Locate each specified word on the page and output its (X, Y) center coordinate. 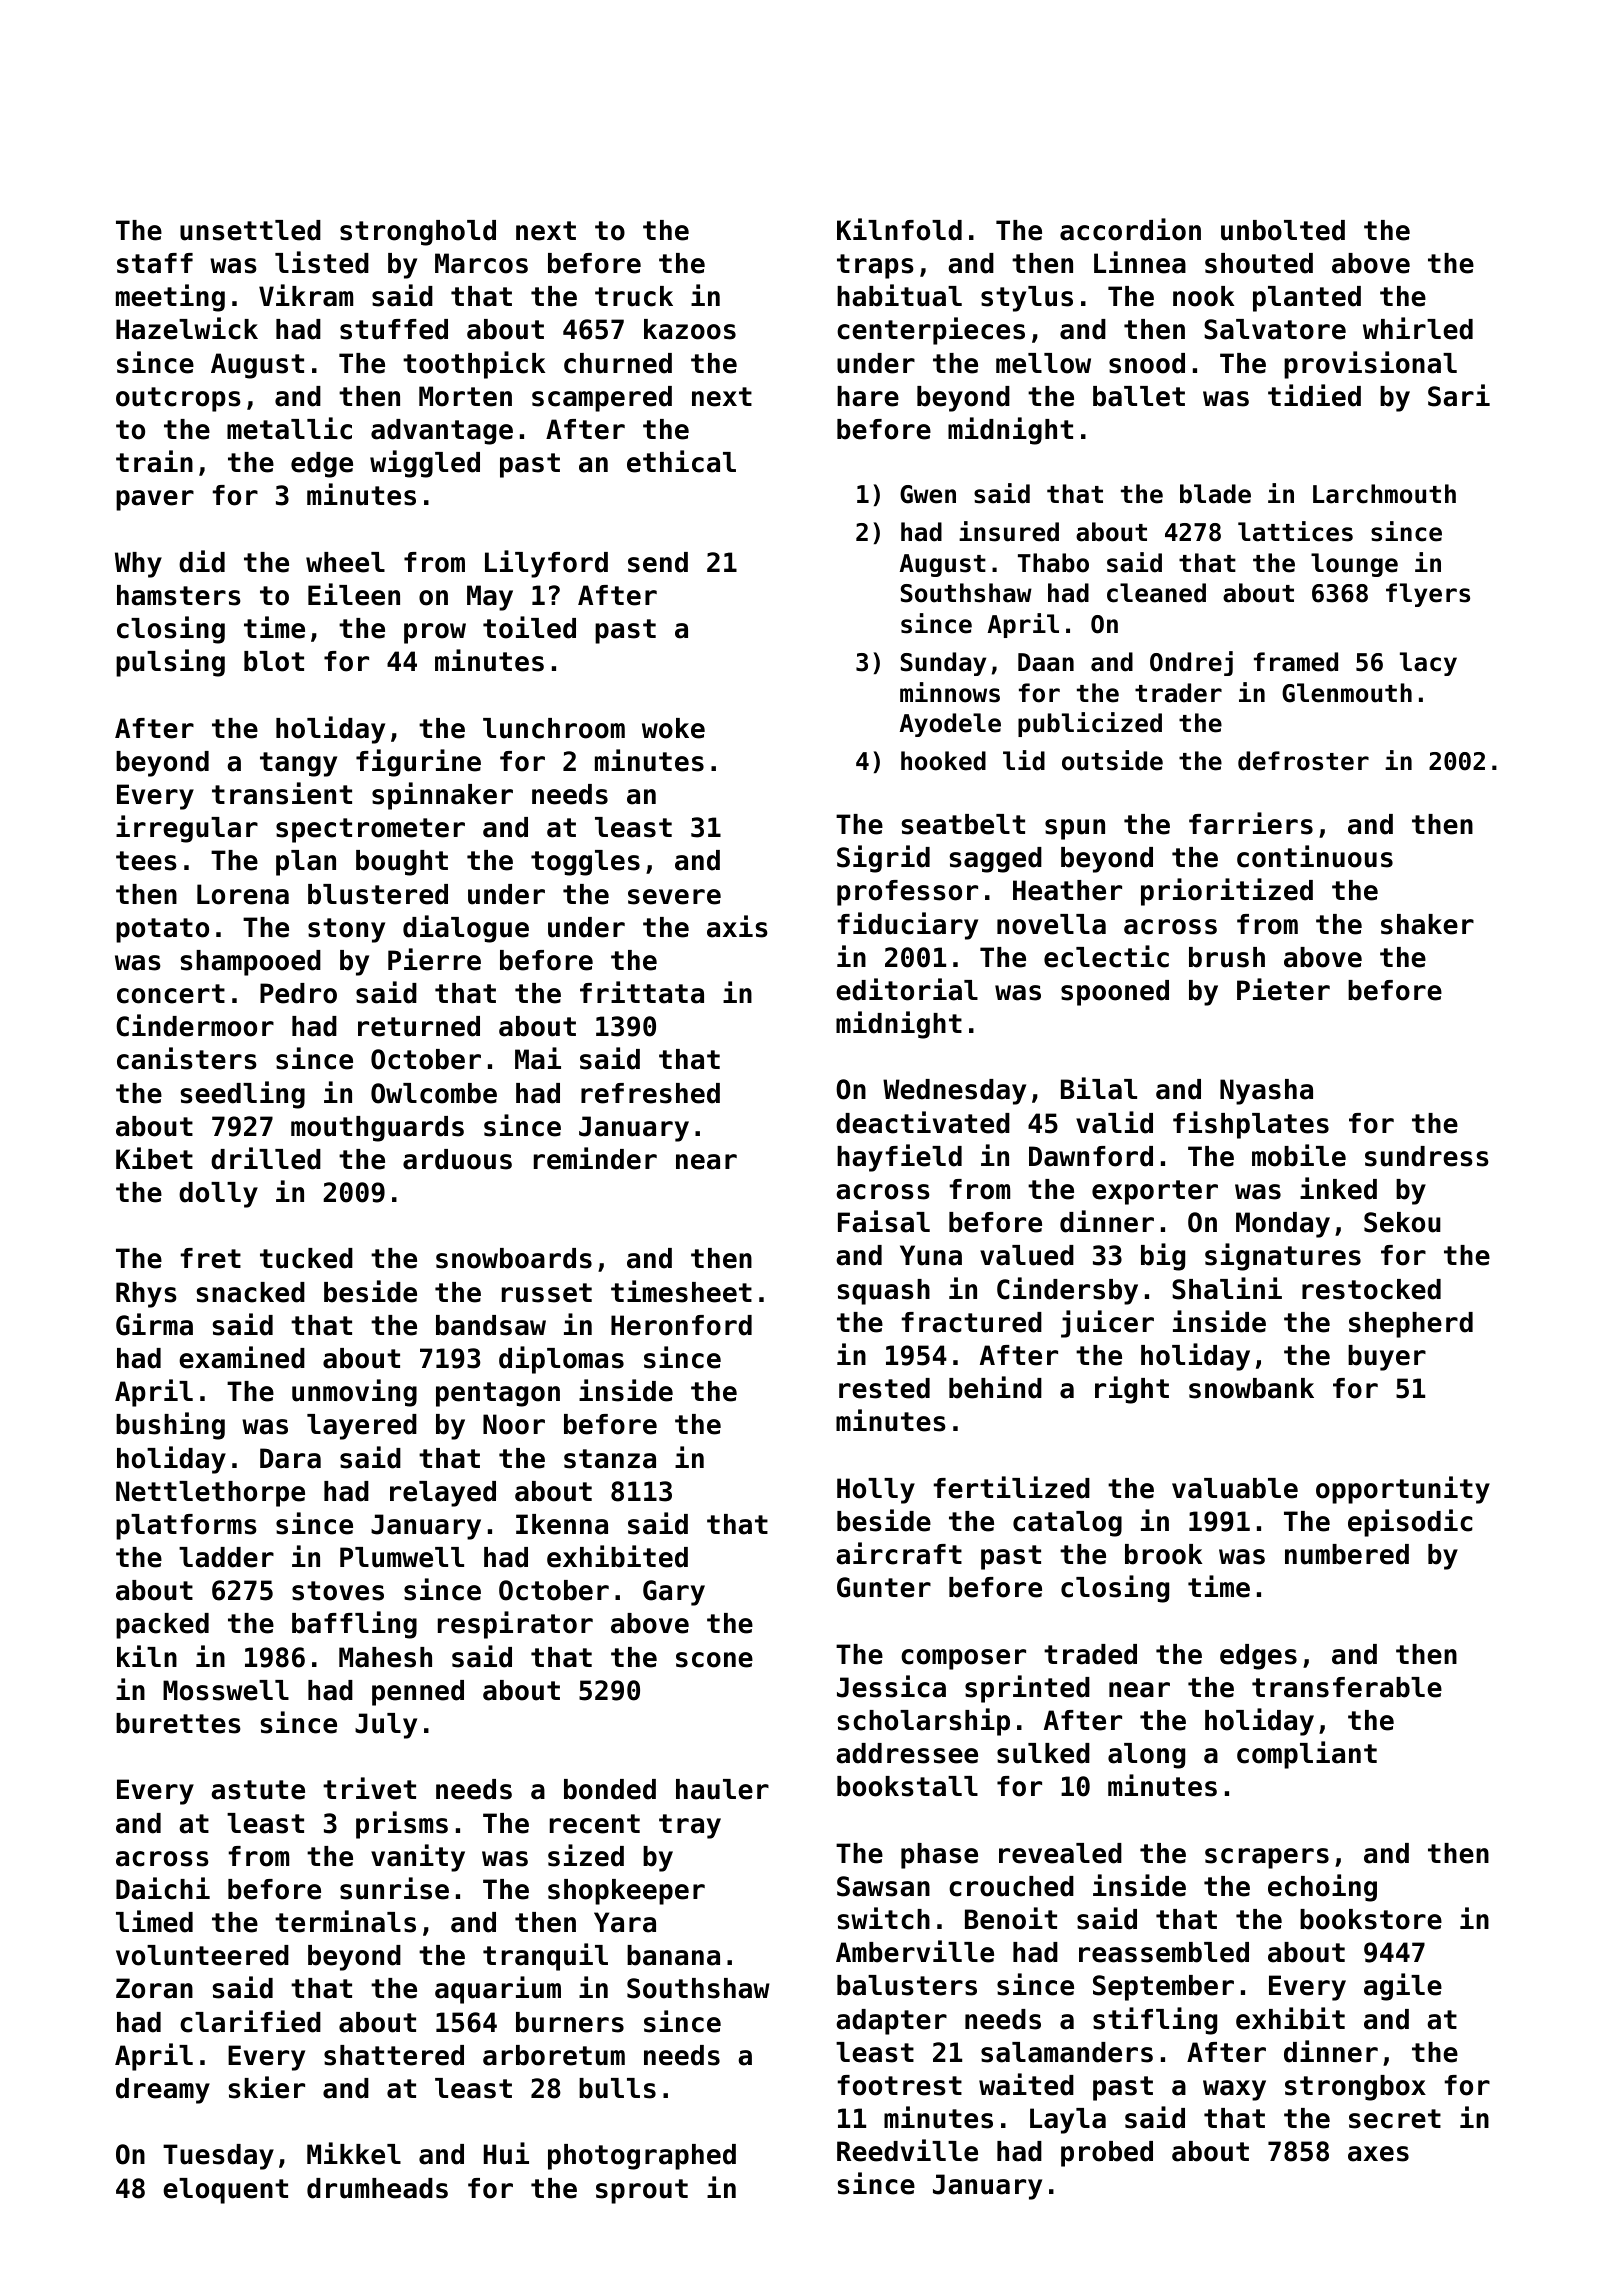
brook (1163, 1554)
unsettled (250, 230)
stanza (610, 1459)
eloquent (225, 2191)
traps (875, 266)
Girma (154, 1324)
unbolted (1283, 230)
